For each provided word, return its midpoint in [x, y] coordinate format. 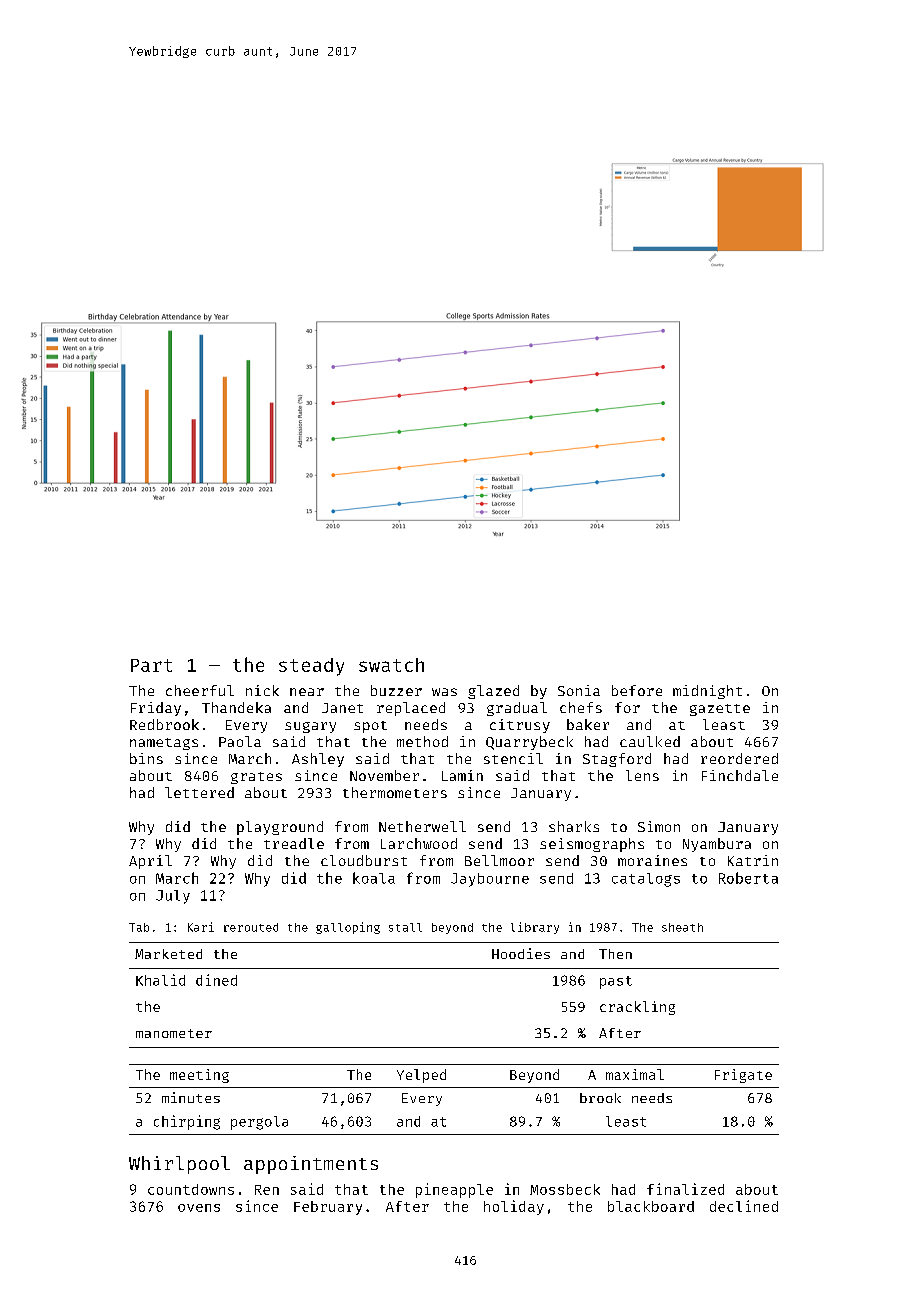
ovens [199, 1208]
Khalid [160, 980]
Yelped [421, 1076]
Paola [240, 741]
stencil [513, 758]
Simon [659, 826]
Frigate [743, 1076]
